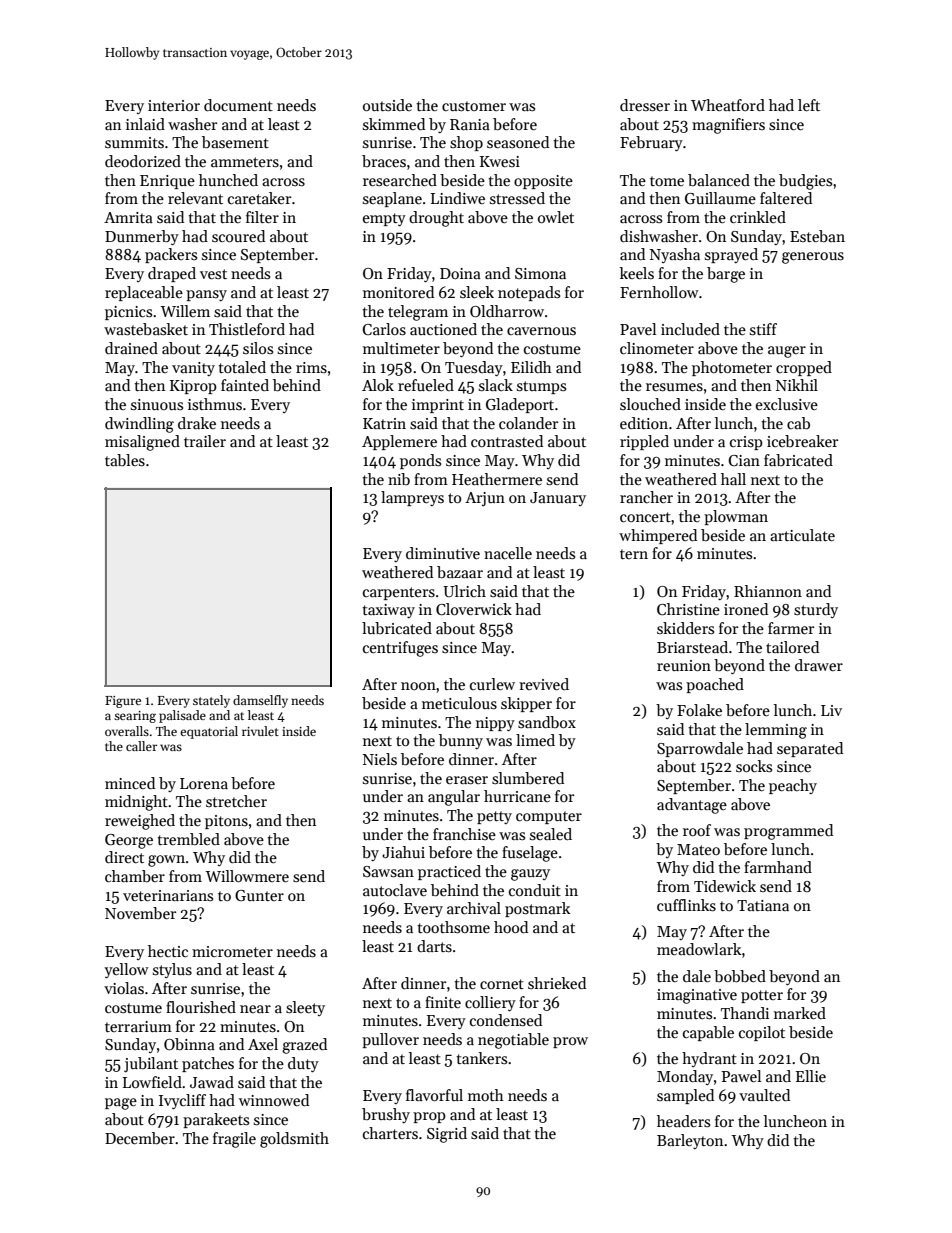 The height and width of the document is (1233, 952). What do you see at coordinates (388, 611) in the document?
I see `taxiway` at bounding box center [388, 611].
